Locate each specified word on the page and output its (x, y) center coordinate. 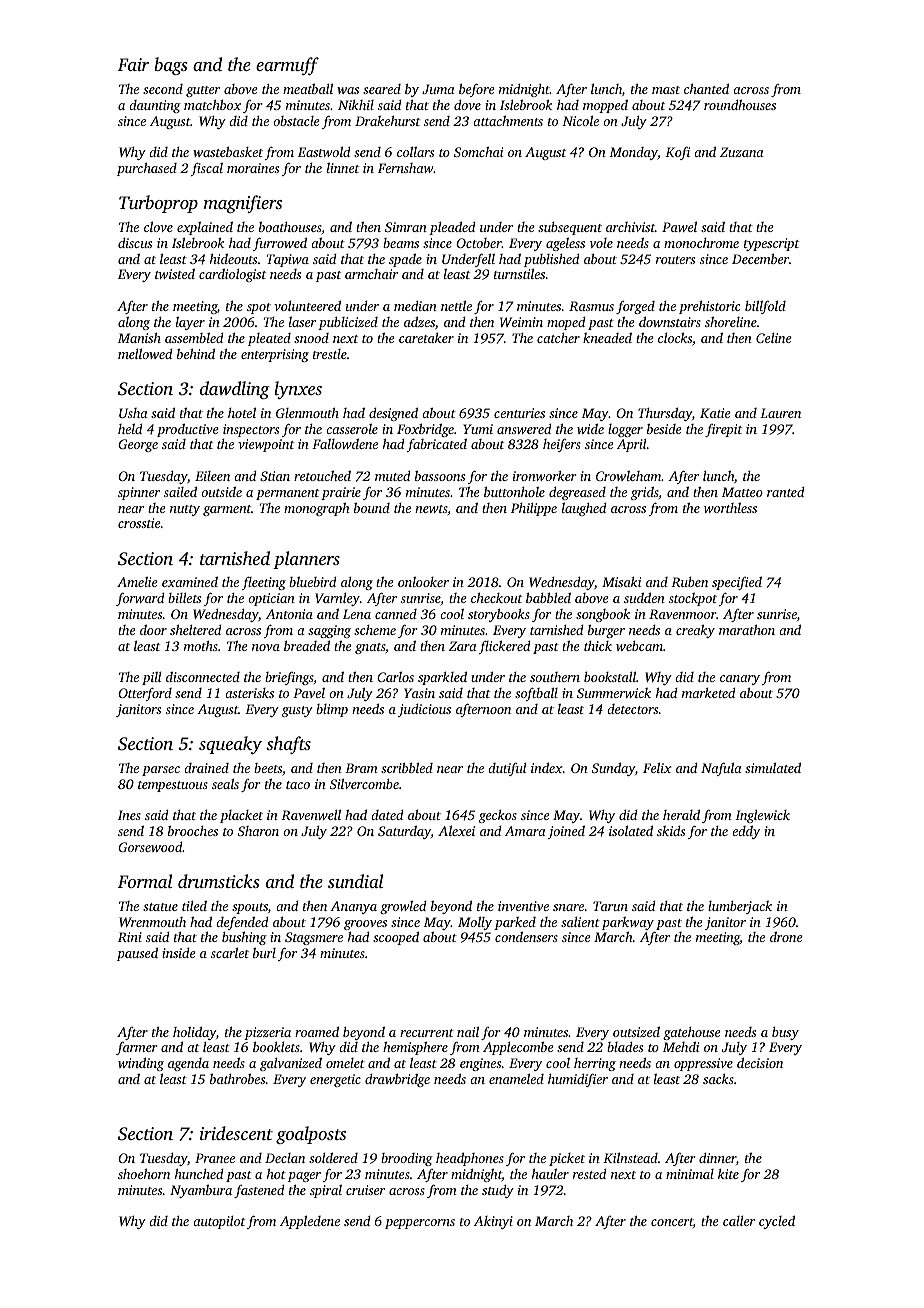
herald (681, 814)
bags (171, 66)
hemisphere (415, 1048)
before (477, 90)
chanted (706, 88)
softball (536, 694)
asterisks (249, 693)
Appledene (310, 1222)
